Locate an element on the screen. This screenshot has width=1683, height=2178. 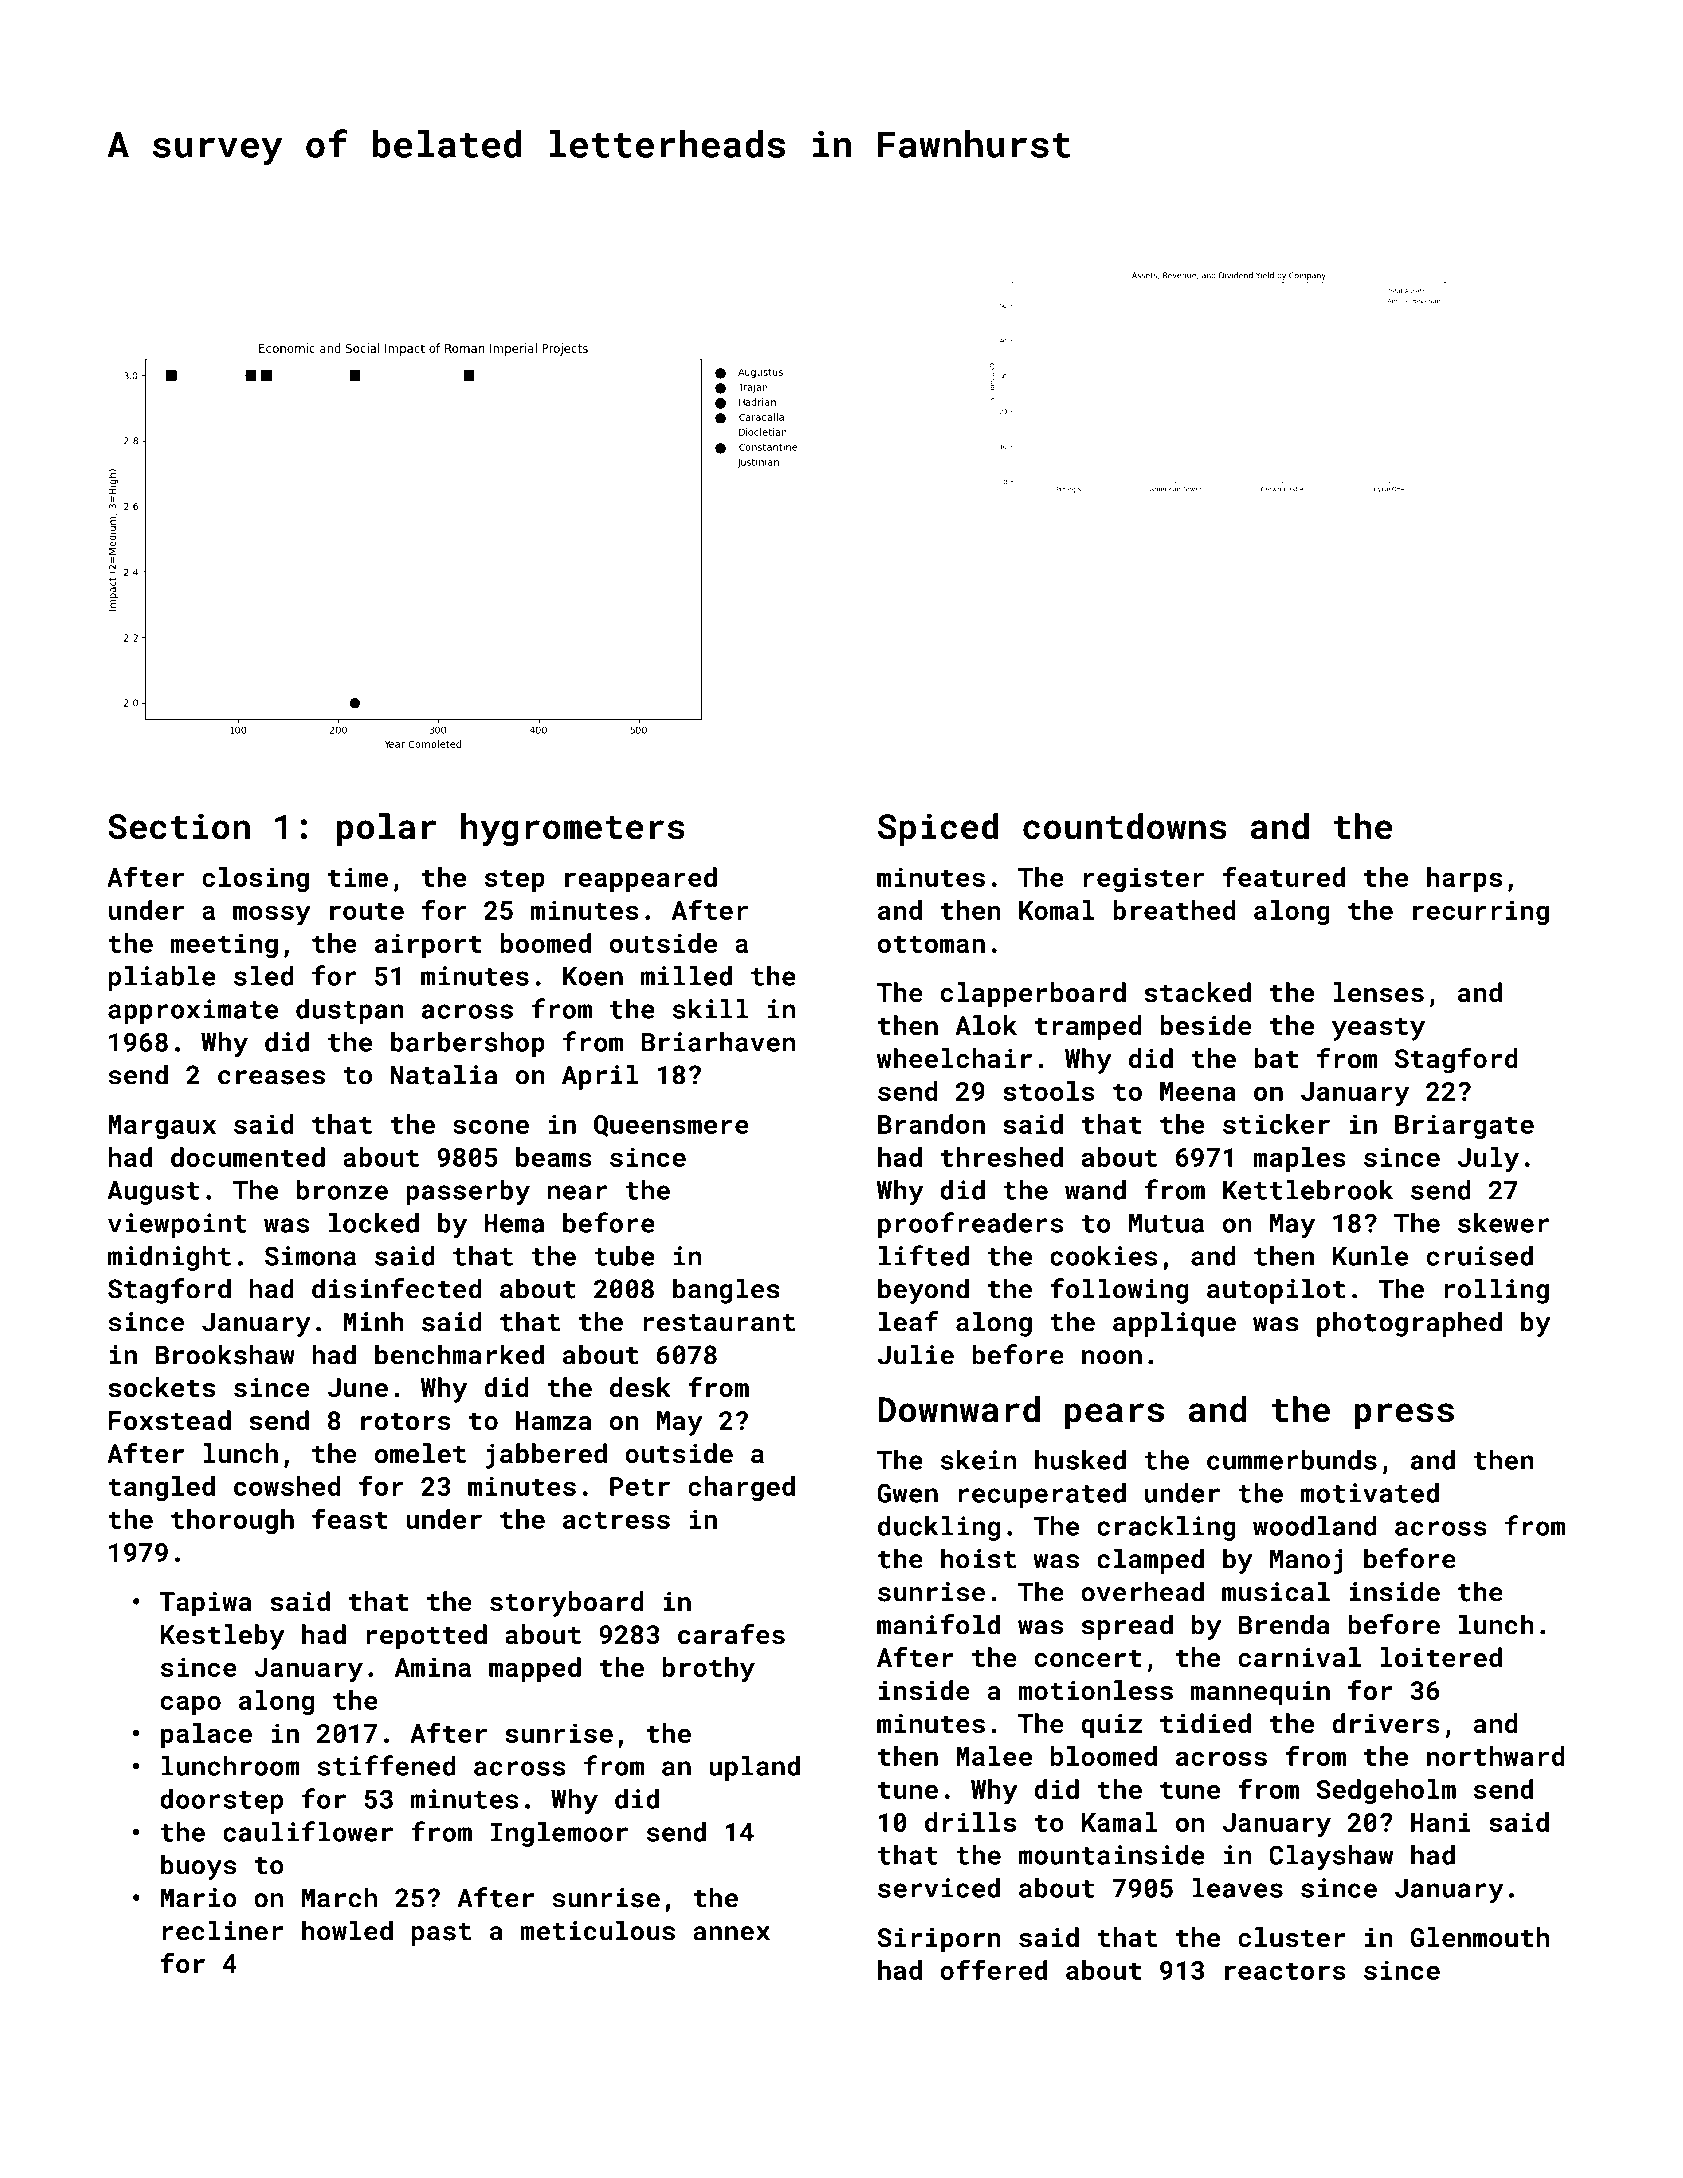
tangled is located at coordinates (161, 1488).
